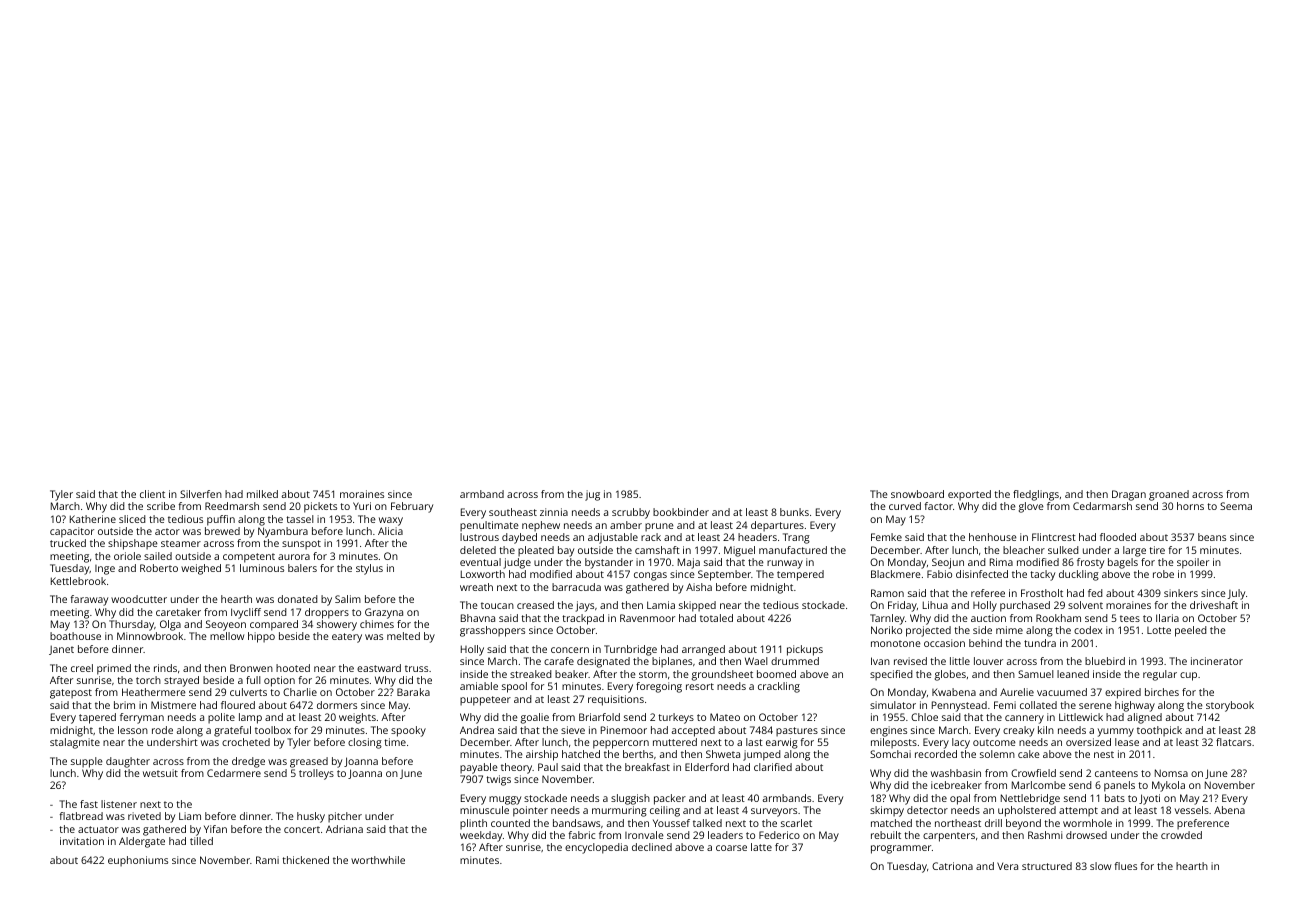 This screenshot has height=924, width=1308. What do you see at coordinates (1007, 866) in the screenshot?
I see `Vera` at bounding box center [1007, 866].
